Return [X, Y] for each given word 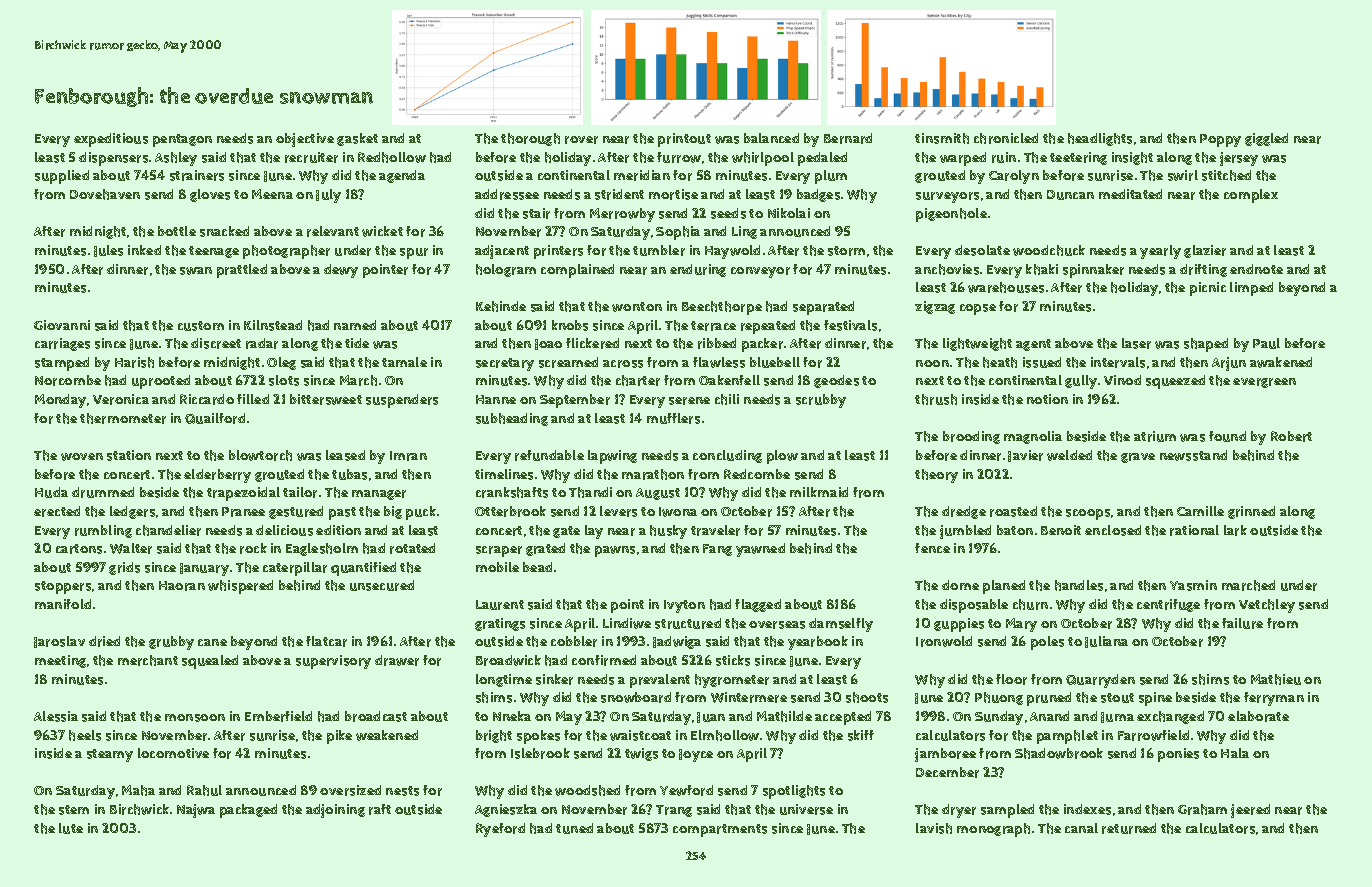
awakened [1281, 362]
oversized [350, 790]
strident [619, 194]
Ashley [176, 159]
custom [201, 326]
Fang [717, 550]
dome [960, 585]
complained [577, 271]
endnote [1256, 269]
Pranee [243, 512]
